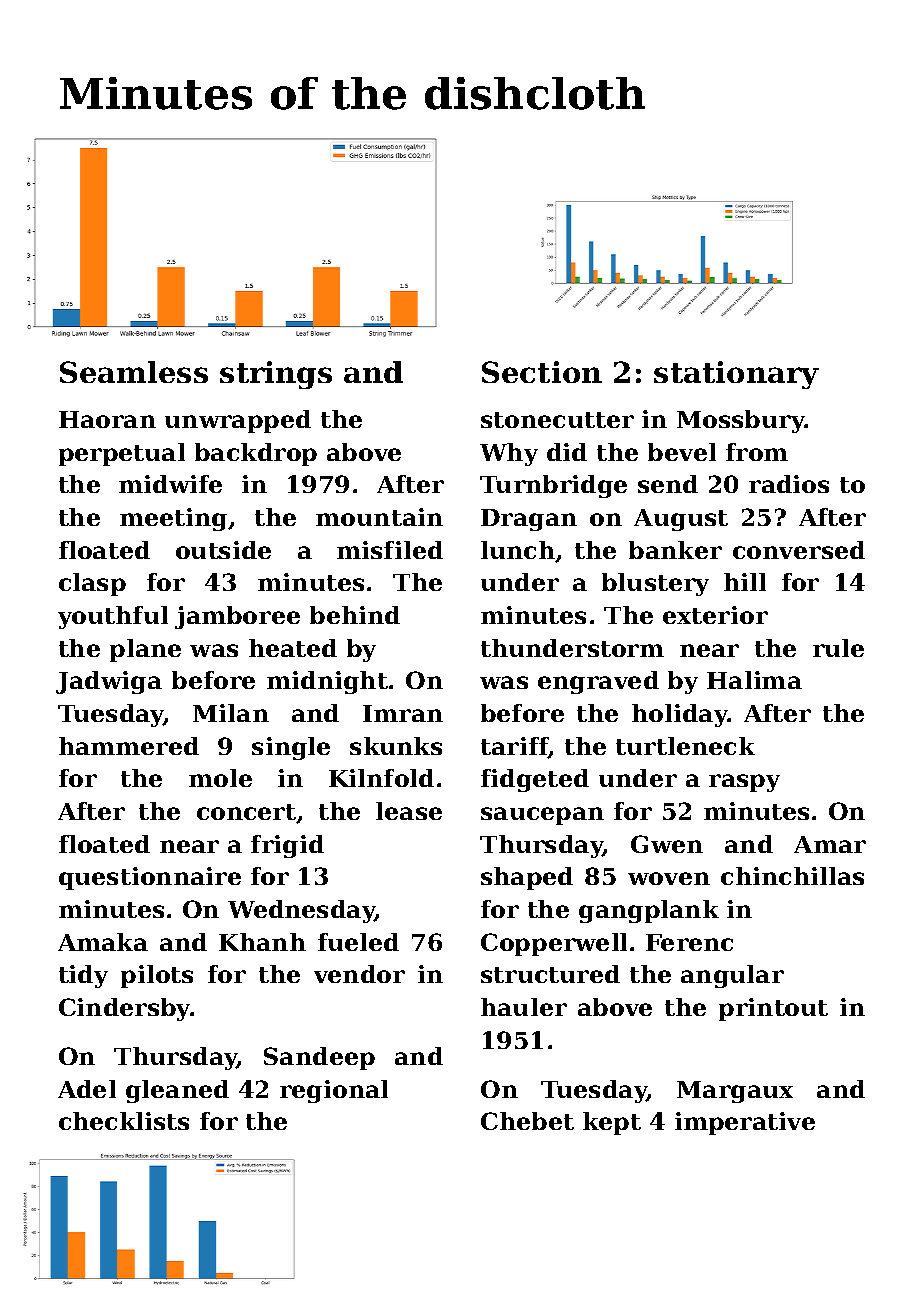 This page has height=1311, width=924. Describe the element at coordinates (542, 372) in the page. I see `Section` at that location.
